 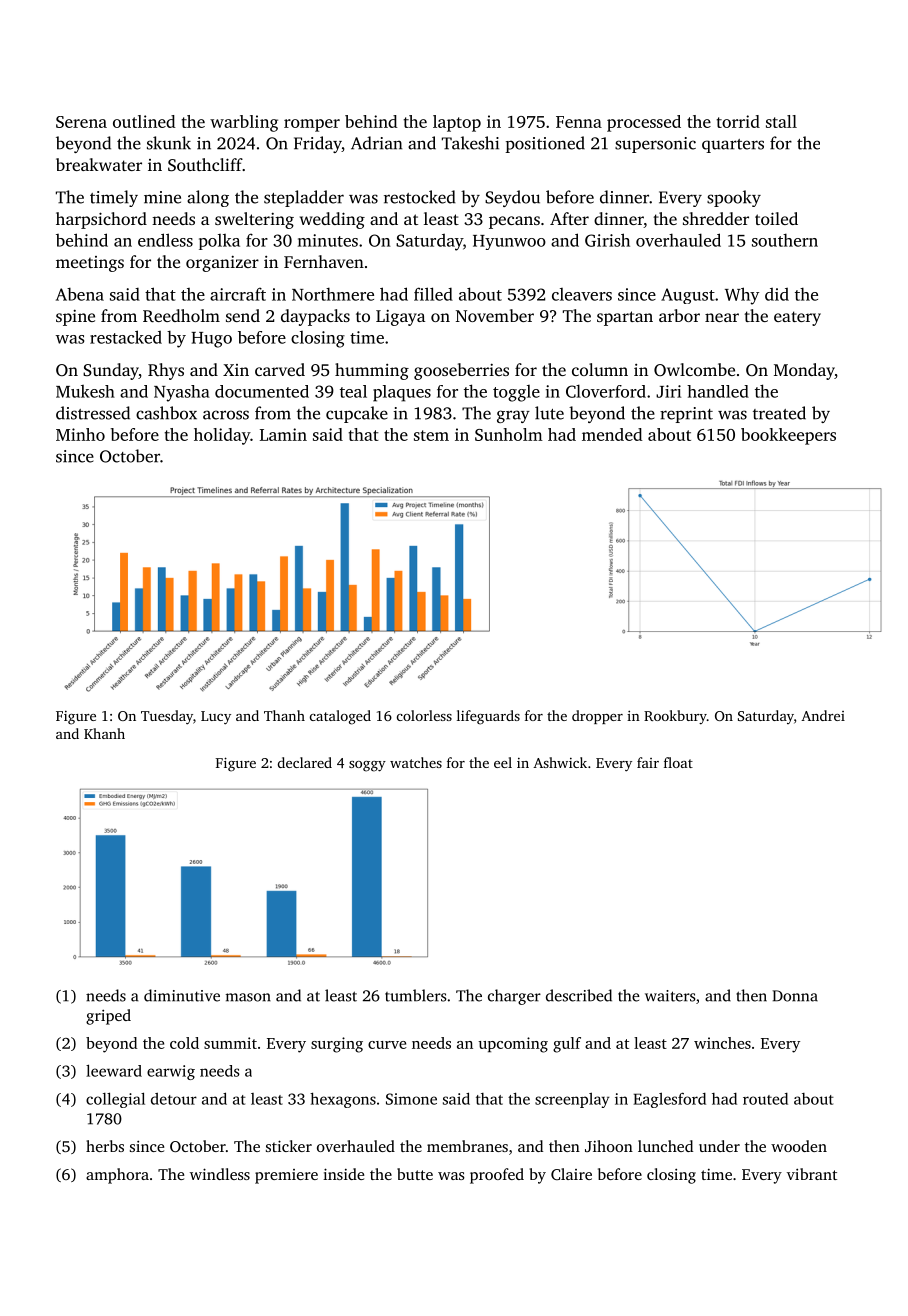 What do you see at coordinates (75, 318) in the page?
I see `spine` at bounding box center [75, 318].
